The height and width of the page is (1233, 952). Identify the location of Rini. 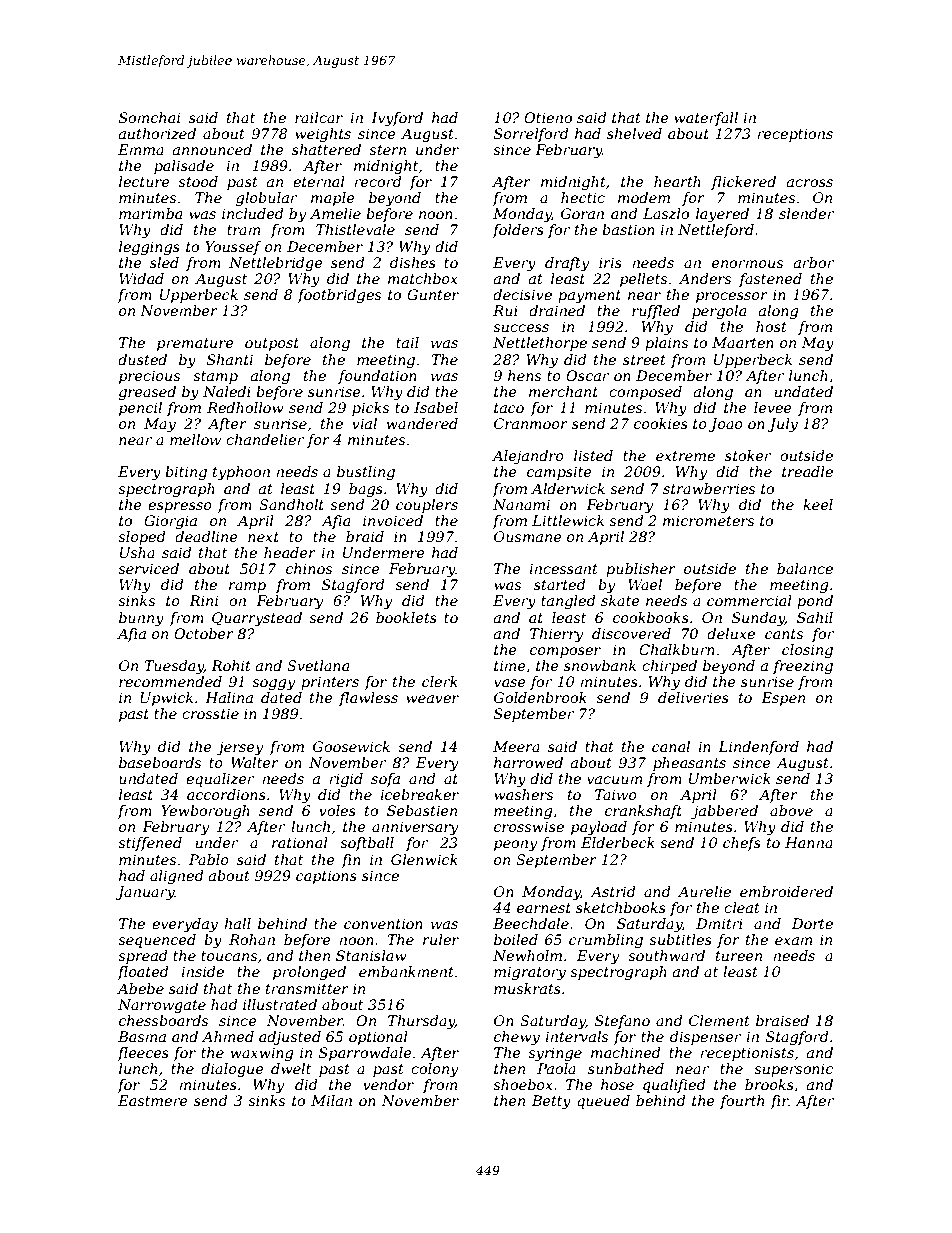
(203, 600).
